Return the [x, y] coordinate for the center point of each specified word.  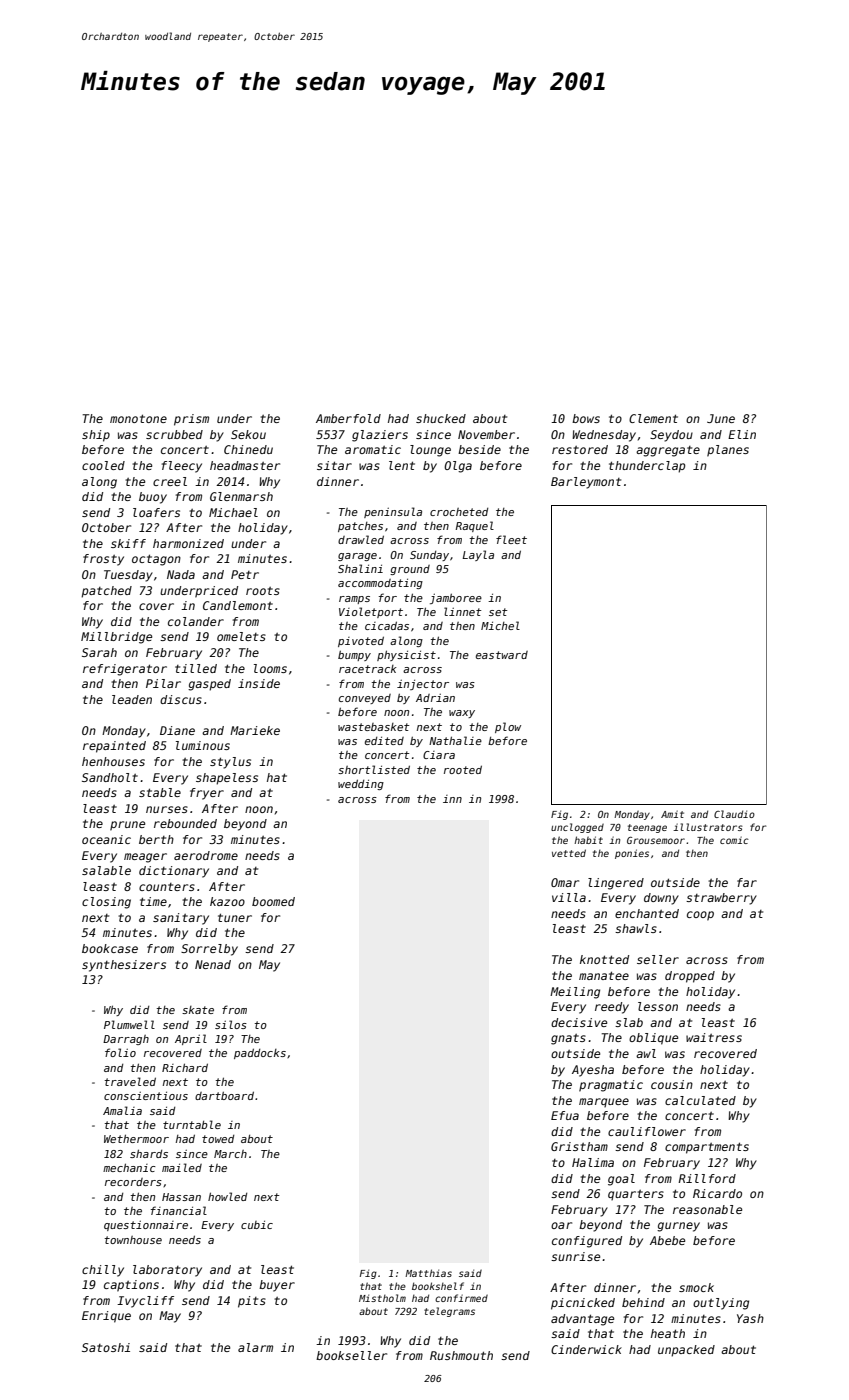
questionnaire [146, 1226]
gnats [568, 1039]
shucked [441, 418]
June [721, 418]
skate [198, 1010]
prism [191, 420]
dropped [690, 977]
